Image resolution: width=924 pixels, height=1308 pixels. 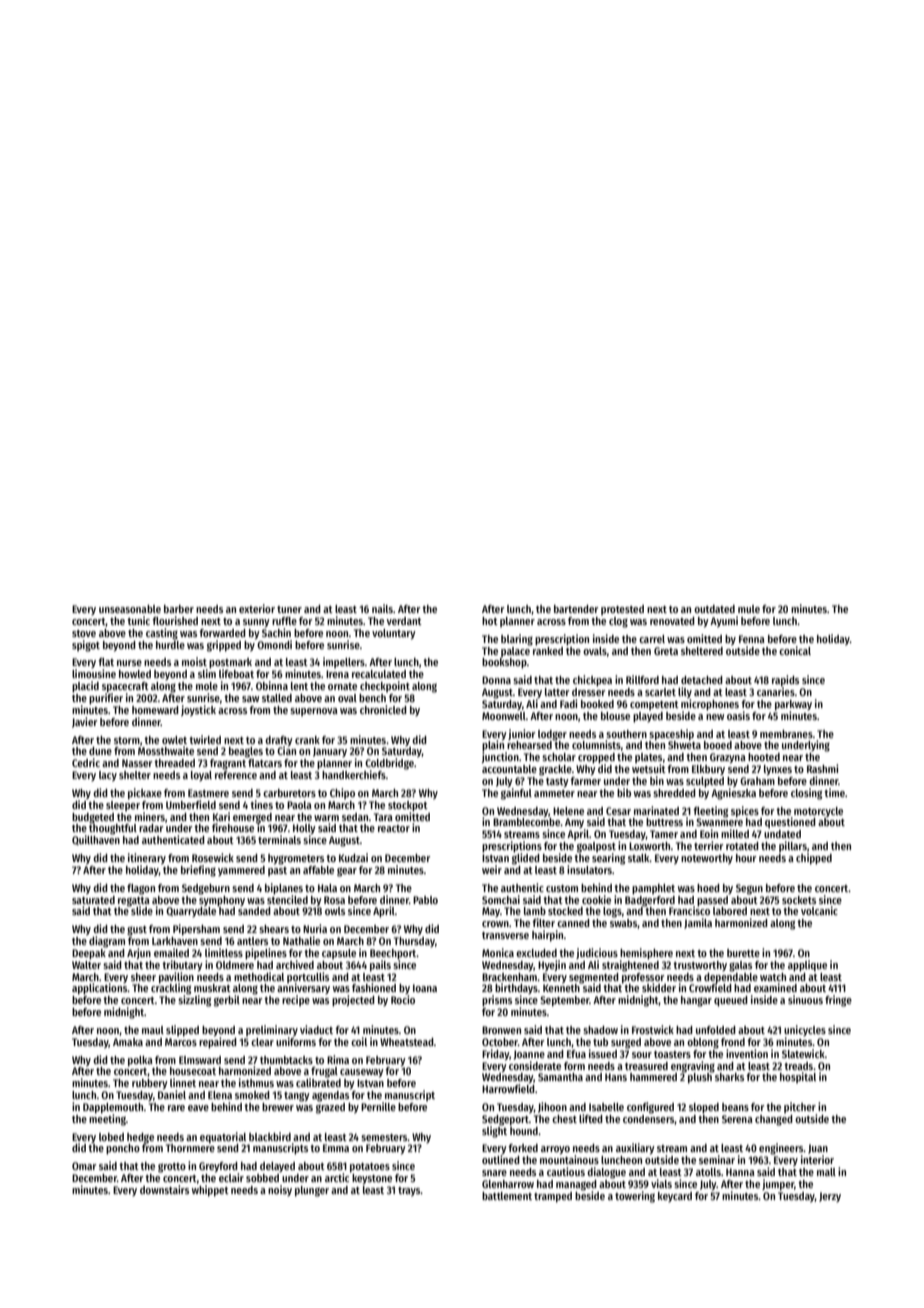 I want to click on Serena, so click(x=737, y=1119).
